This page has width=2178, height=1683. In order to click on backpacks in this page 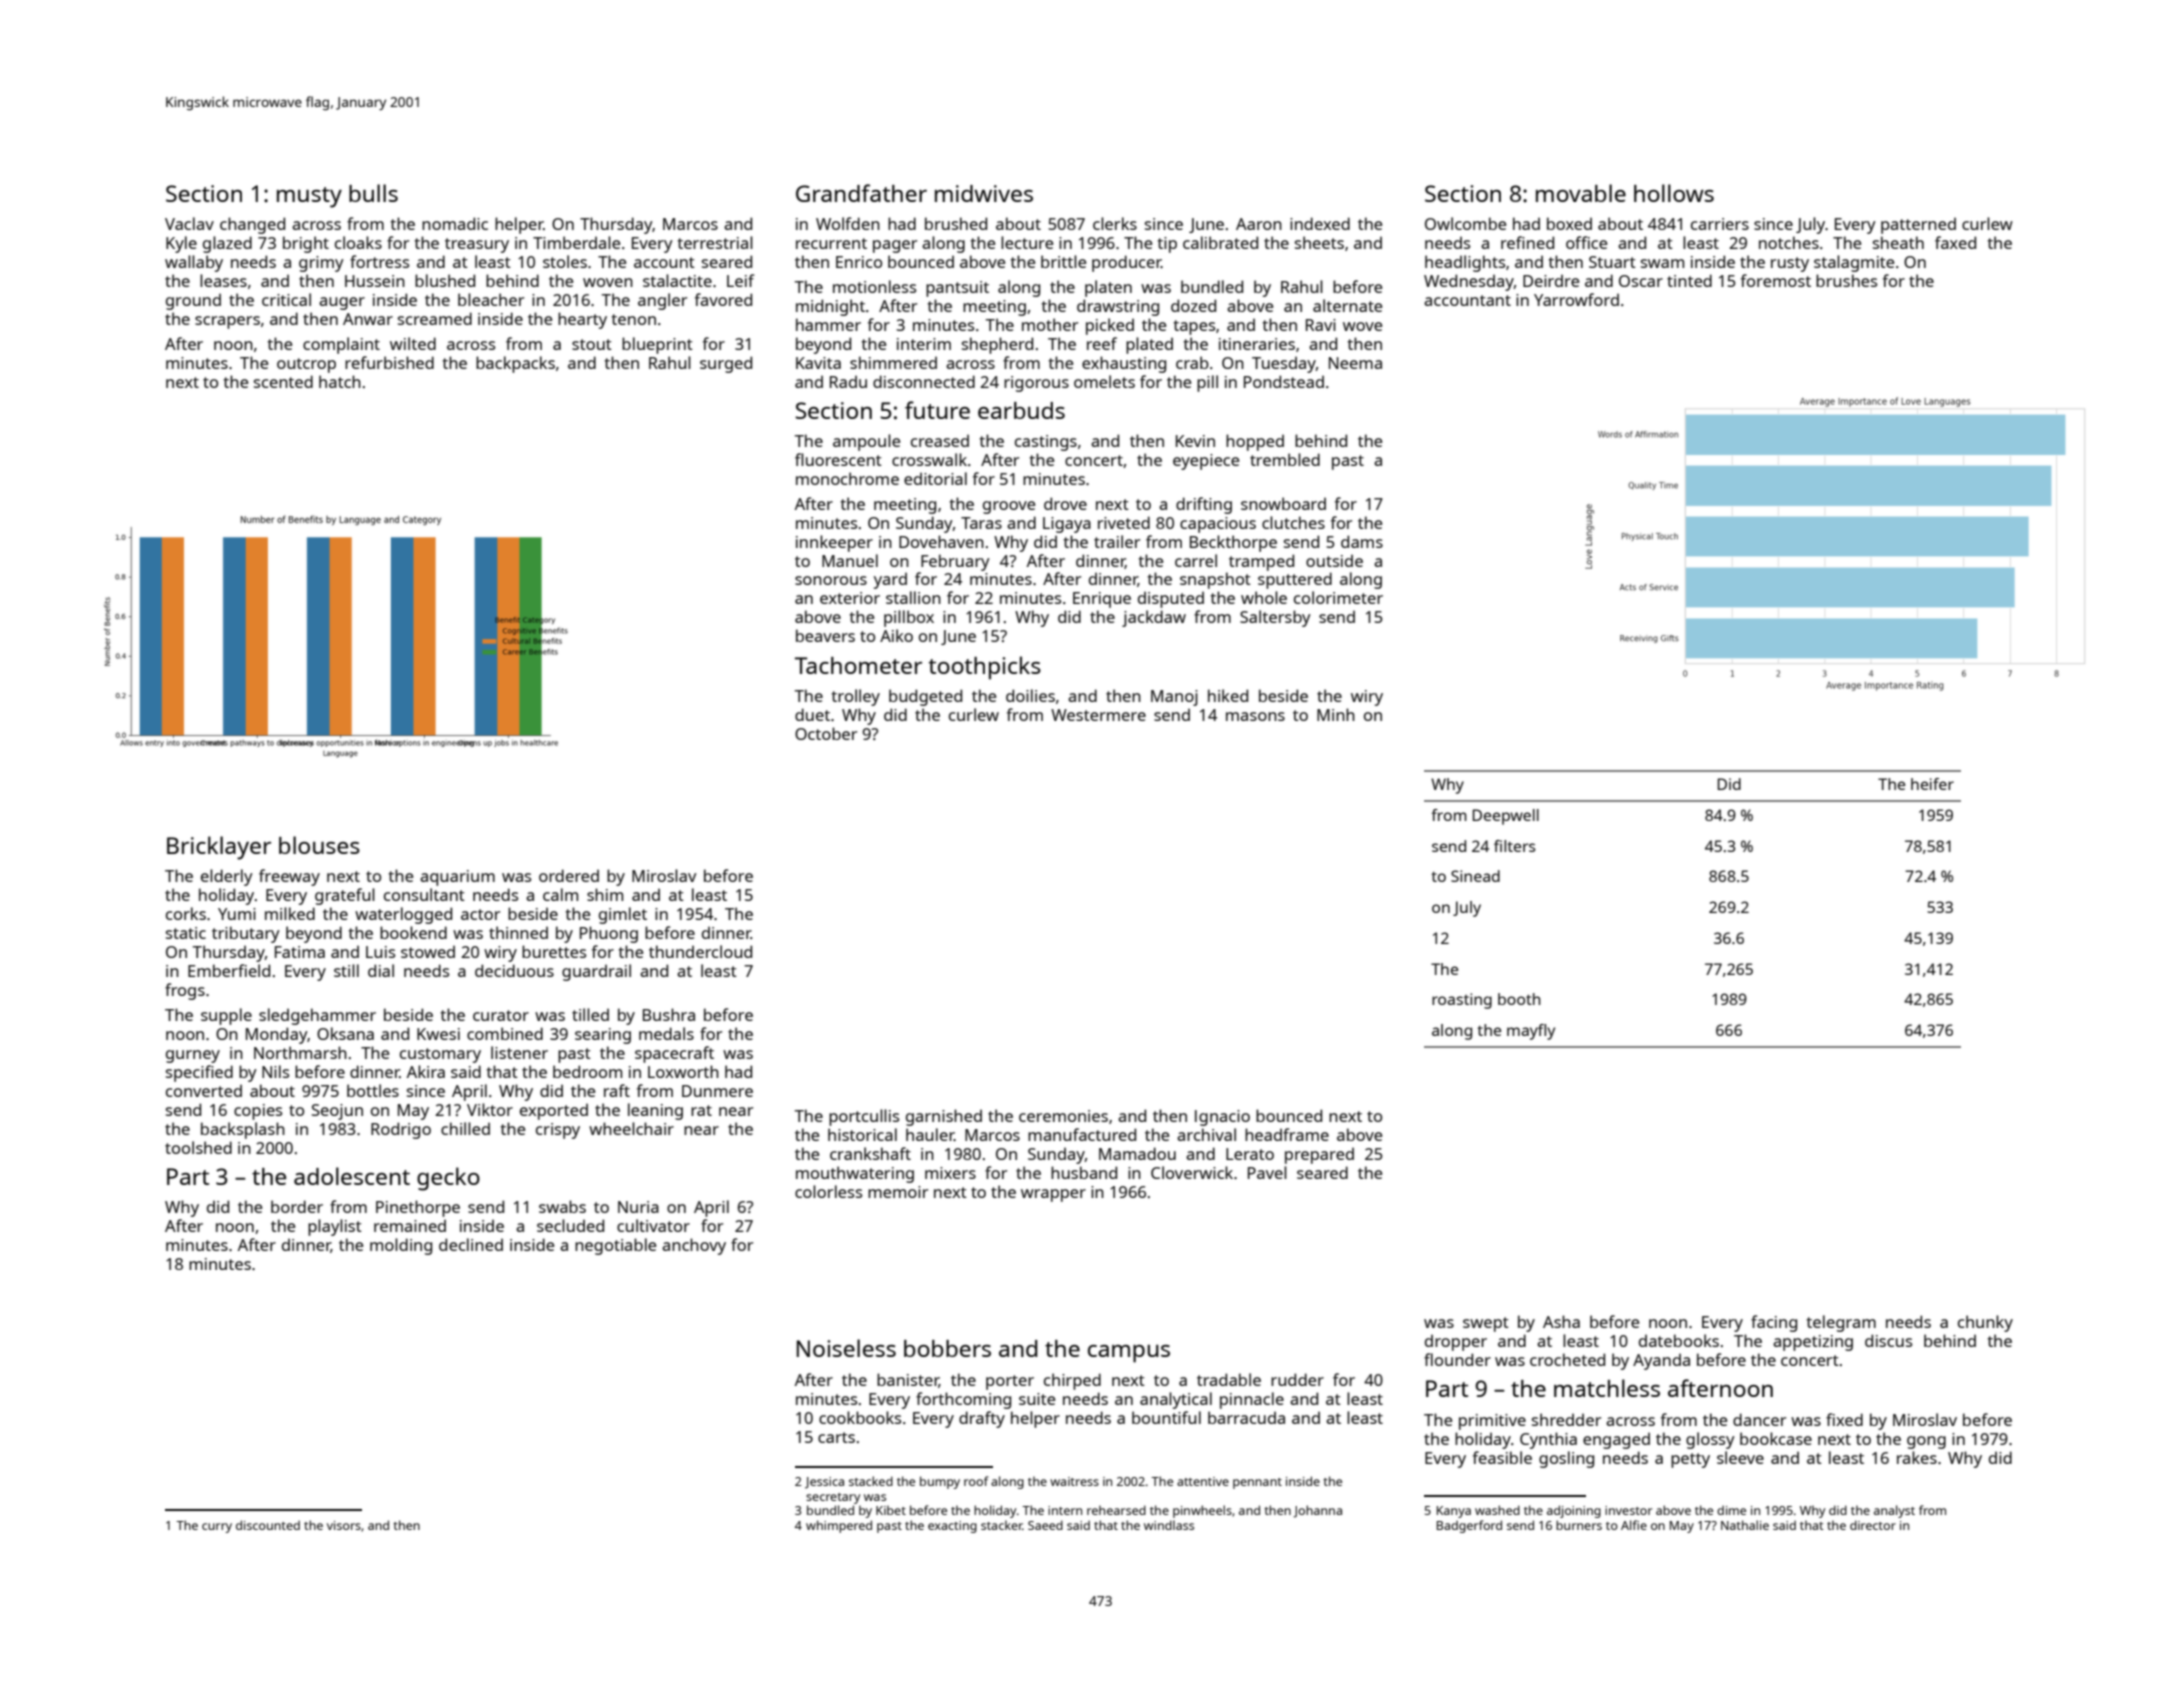, I will do `click(515, 364)`.
